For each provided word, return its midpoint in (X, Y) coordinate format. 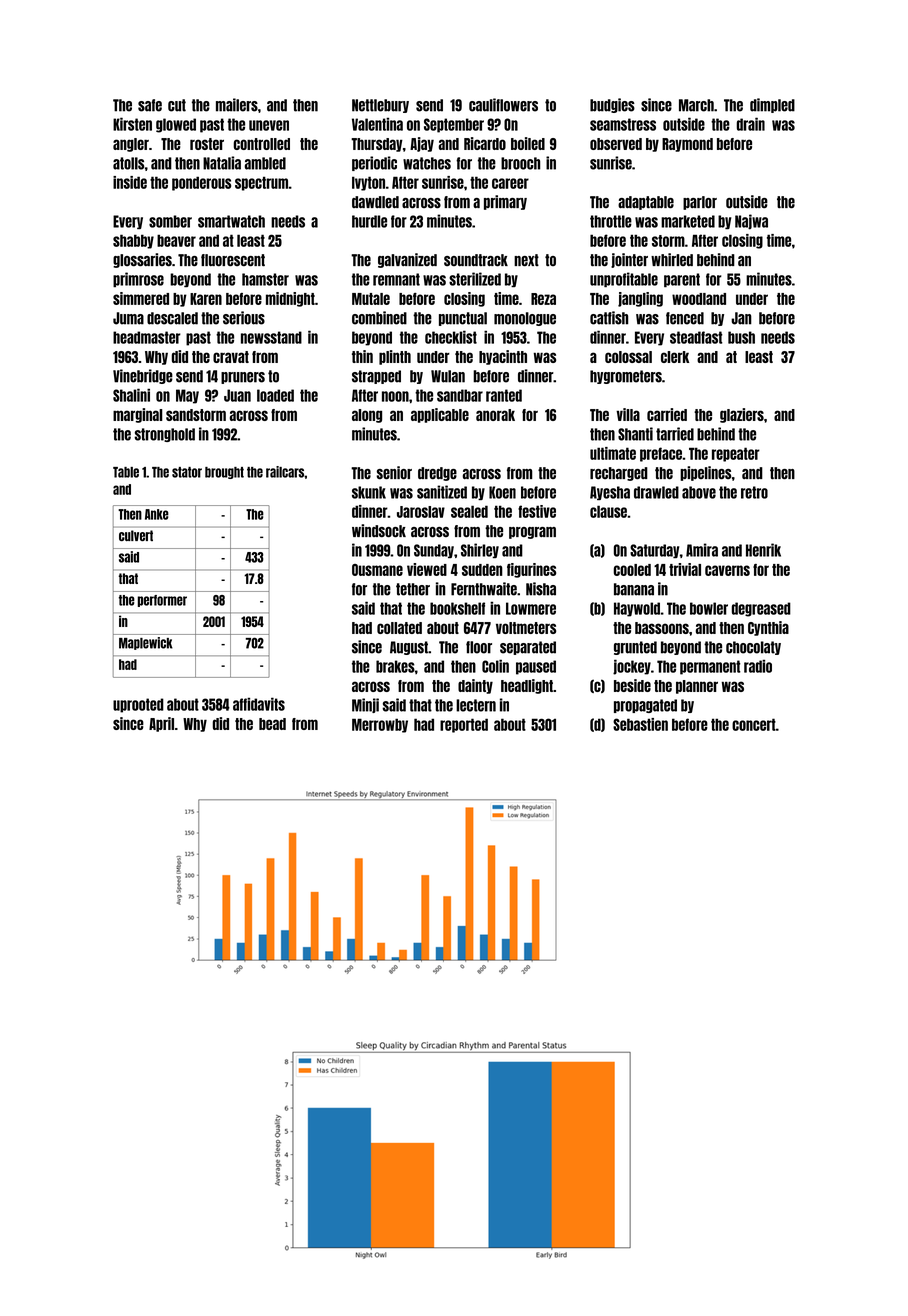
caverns (727, 570)
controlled (262, 144)
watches (427, 163)
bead (272, 724)
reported (464, 725)
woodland (699, 299)
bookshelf (457, 608)
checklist (451, 337)
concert (754, 724)
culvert (136, 535)
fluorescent (233, 260)
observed (616, 144)
